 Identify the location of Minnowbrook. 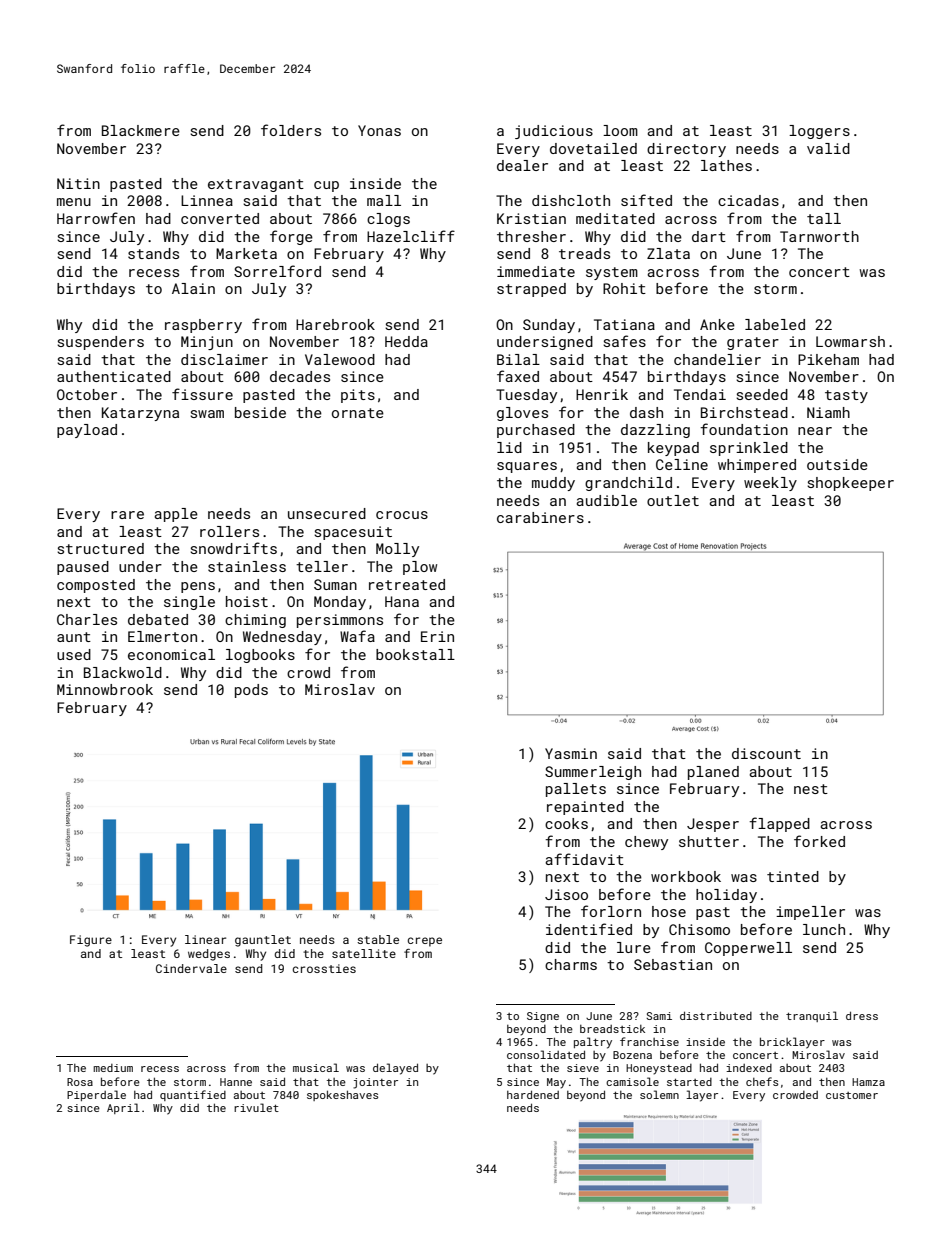
(105, 689).
